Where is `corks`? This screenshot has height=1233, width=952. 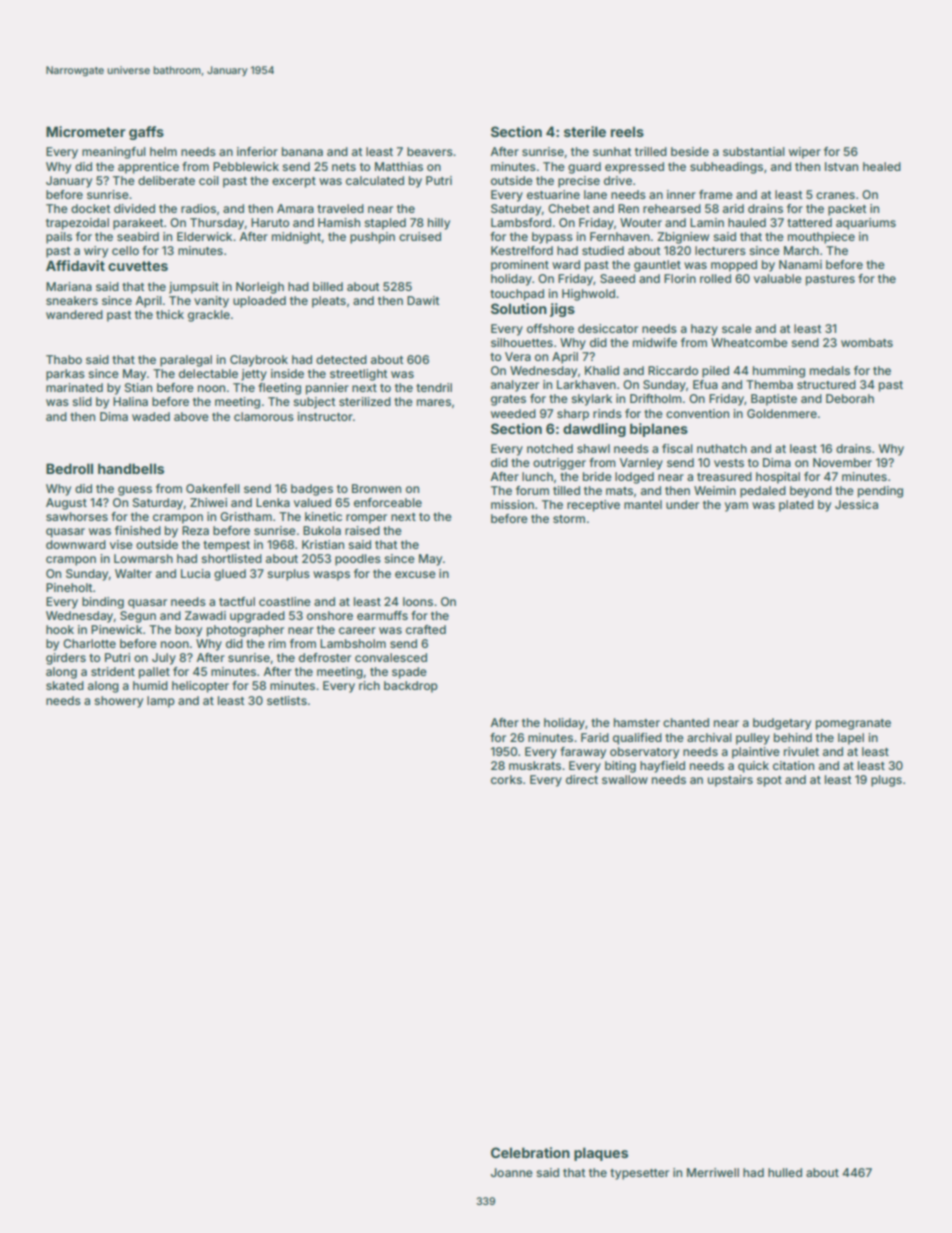
corks is located at coordinates (506, 779).
